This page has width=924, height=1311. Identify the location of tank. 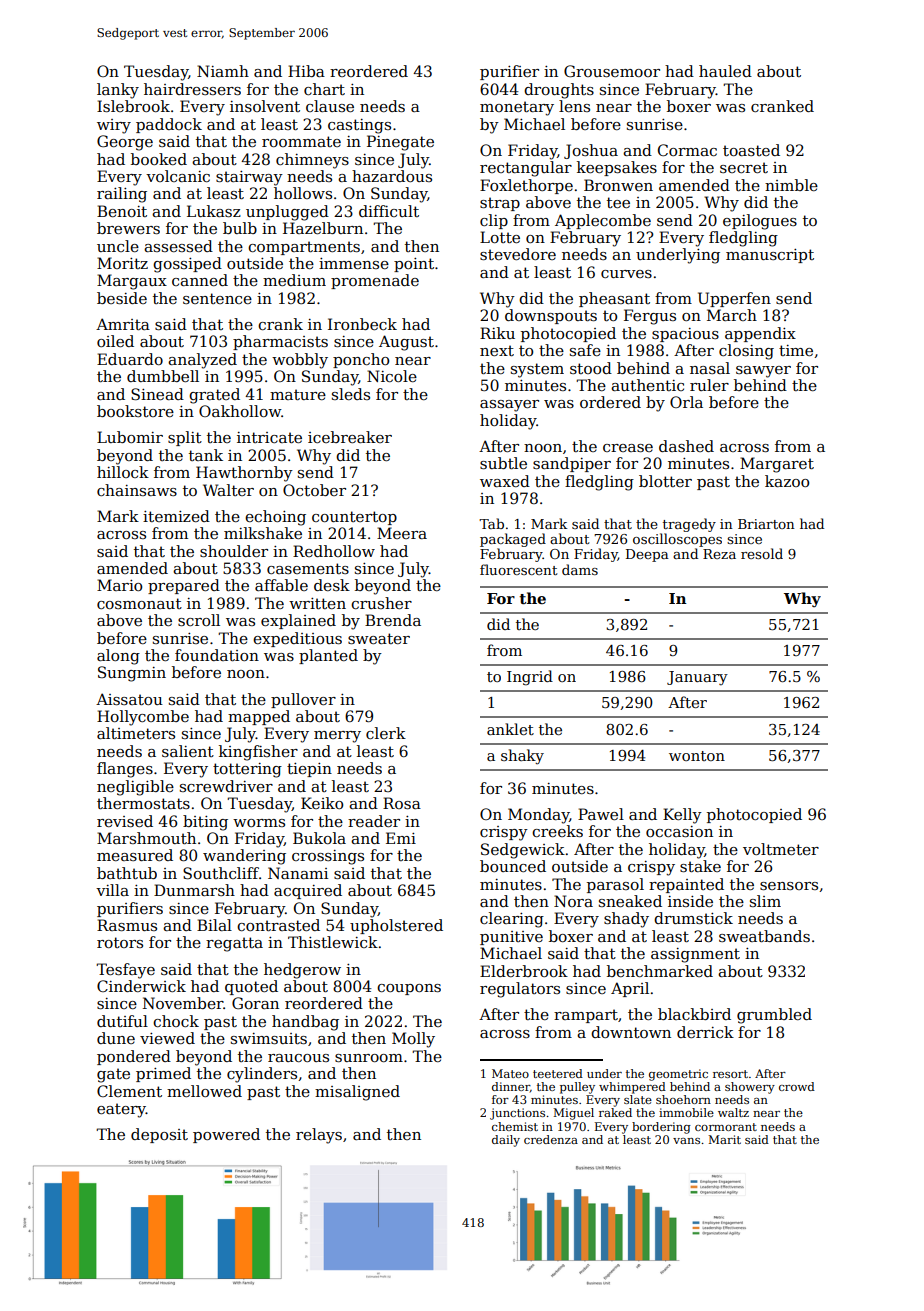
(206, 455).
